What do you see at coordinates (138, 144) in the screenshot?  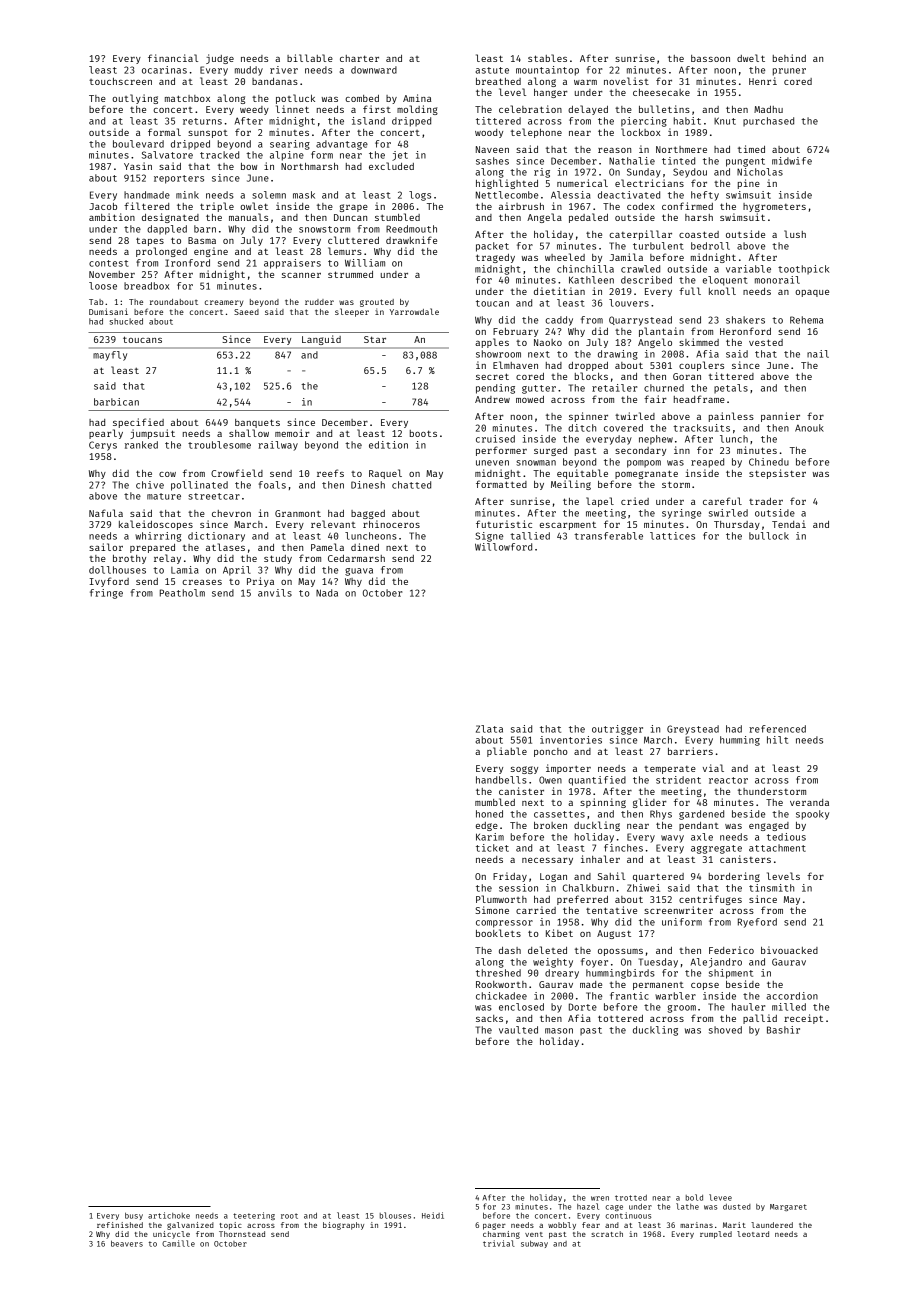 I see `boulevard` at bounding box center [138, 144].
